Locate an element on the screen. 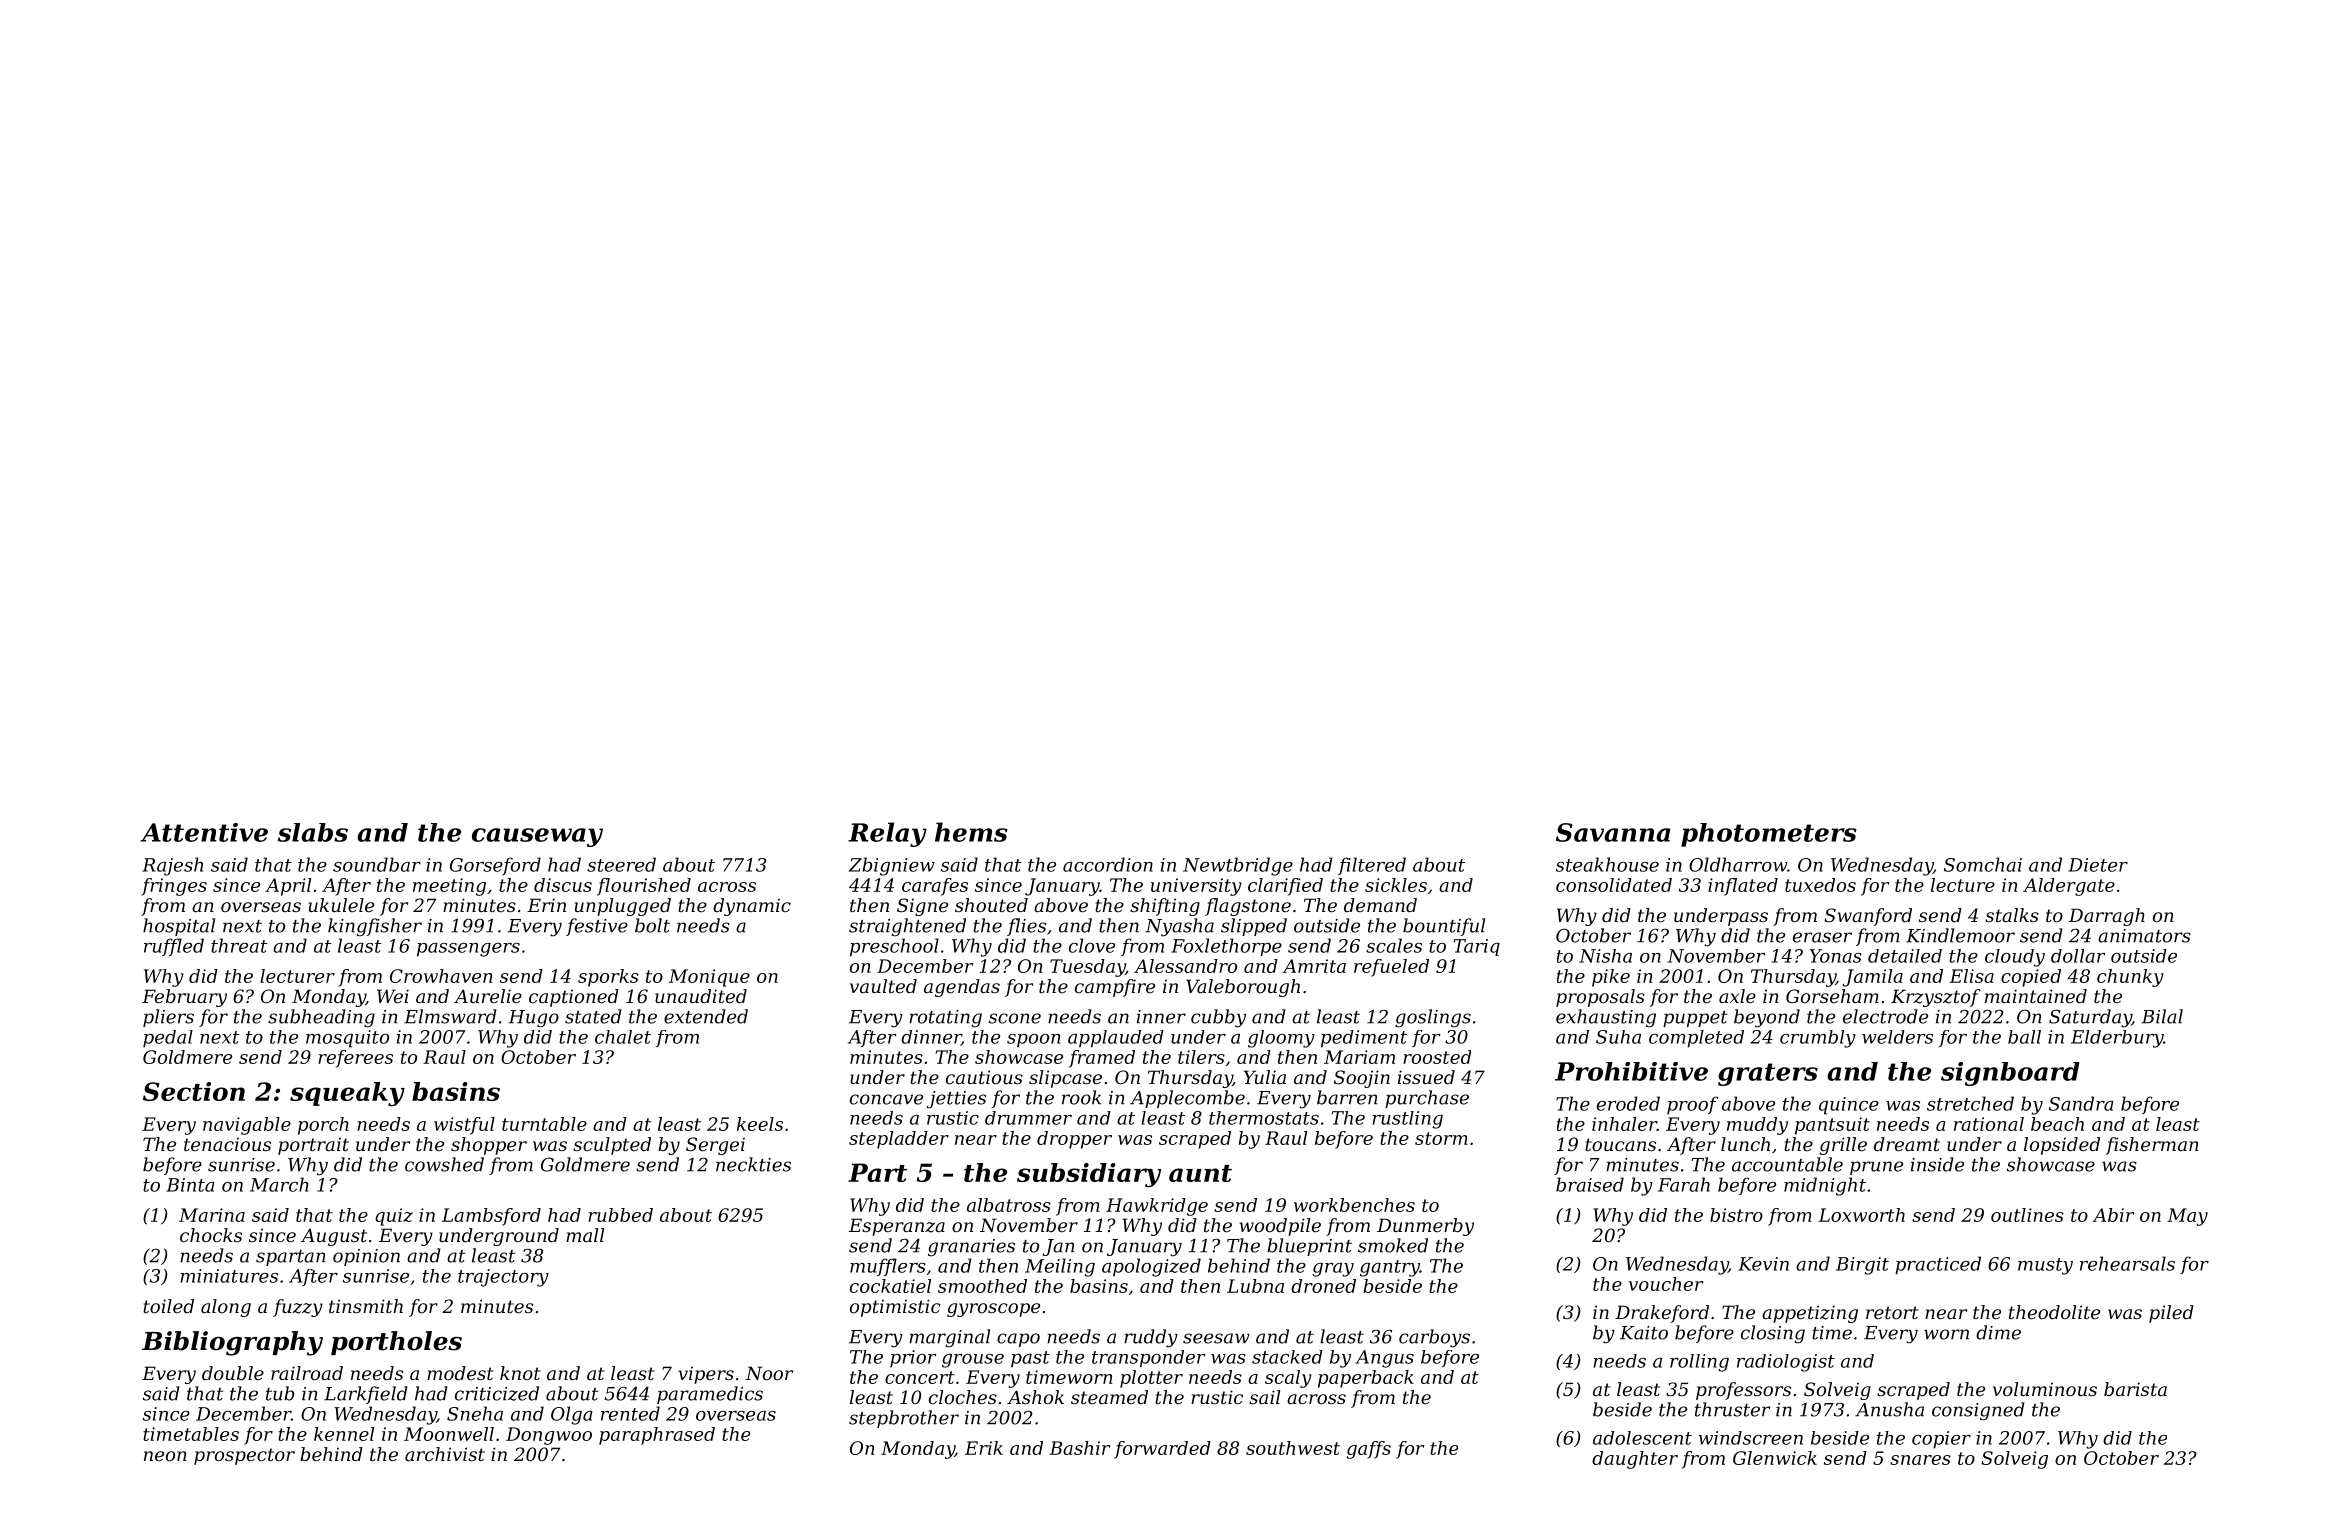 The height and width of the screenshot is (1521, 2351). thermostats is located at coordinates (1264, 1118).
